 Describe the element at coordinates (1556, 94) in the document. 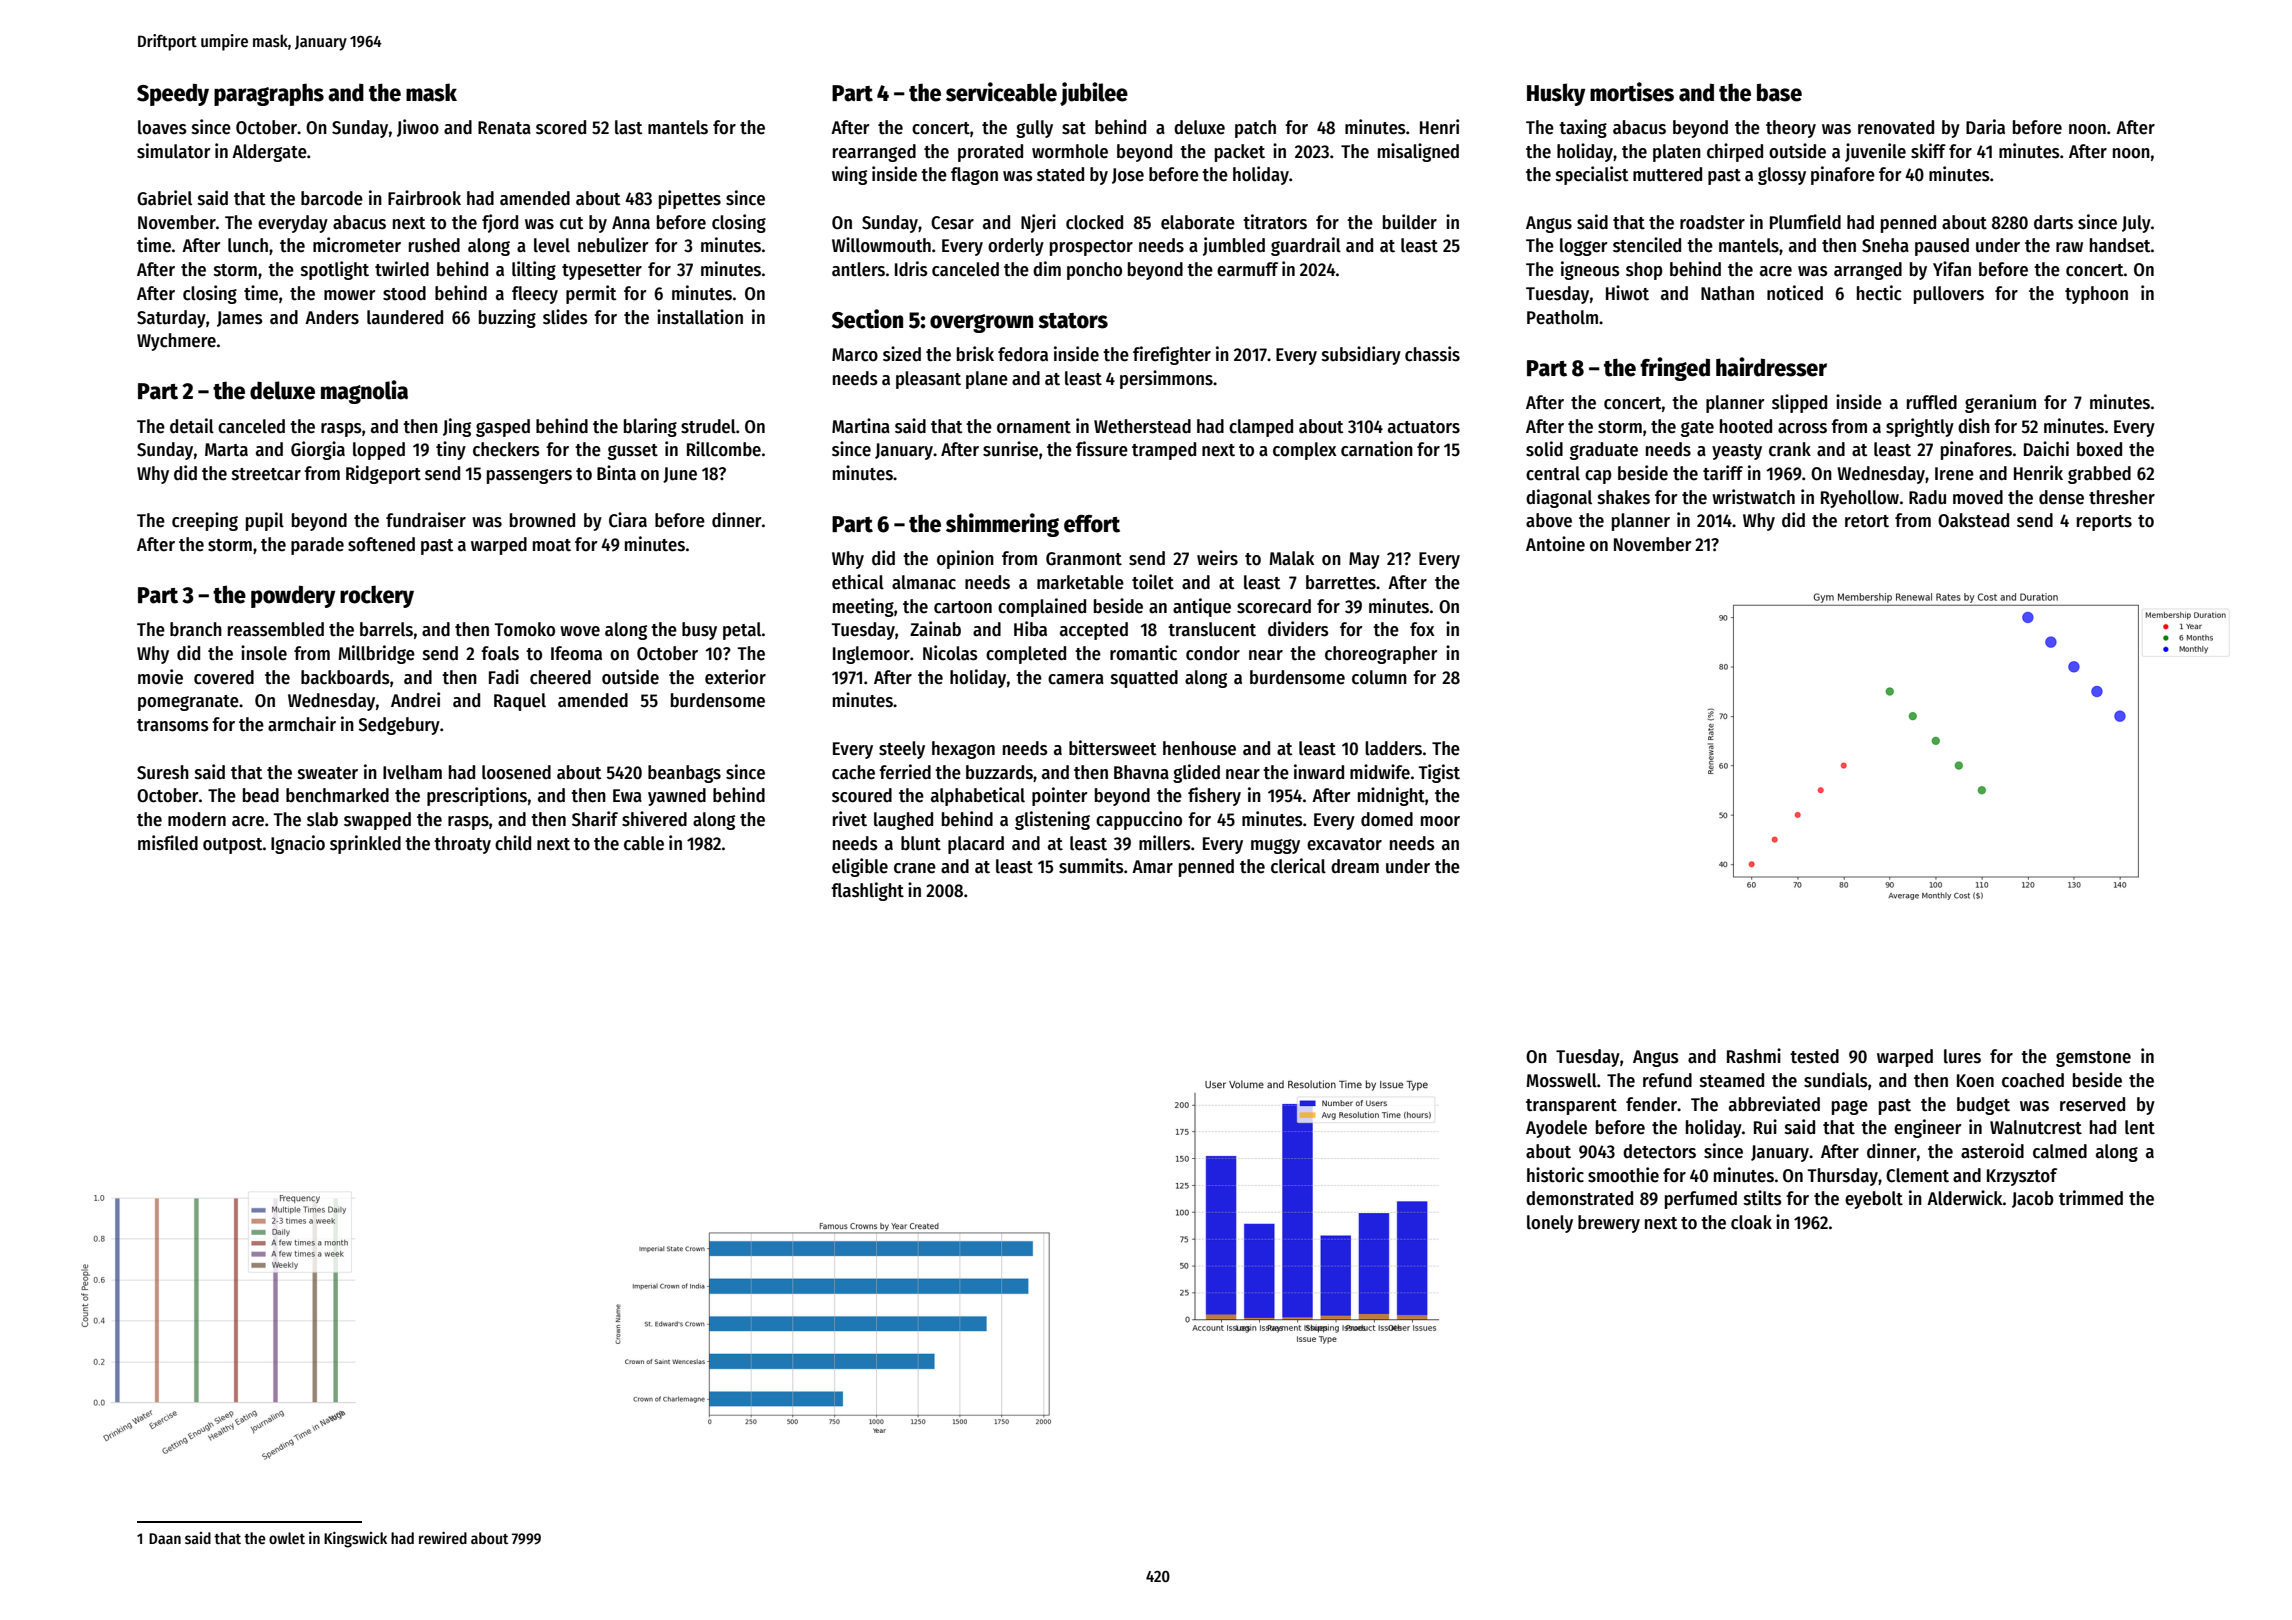

I see `Husky` at that location.
